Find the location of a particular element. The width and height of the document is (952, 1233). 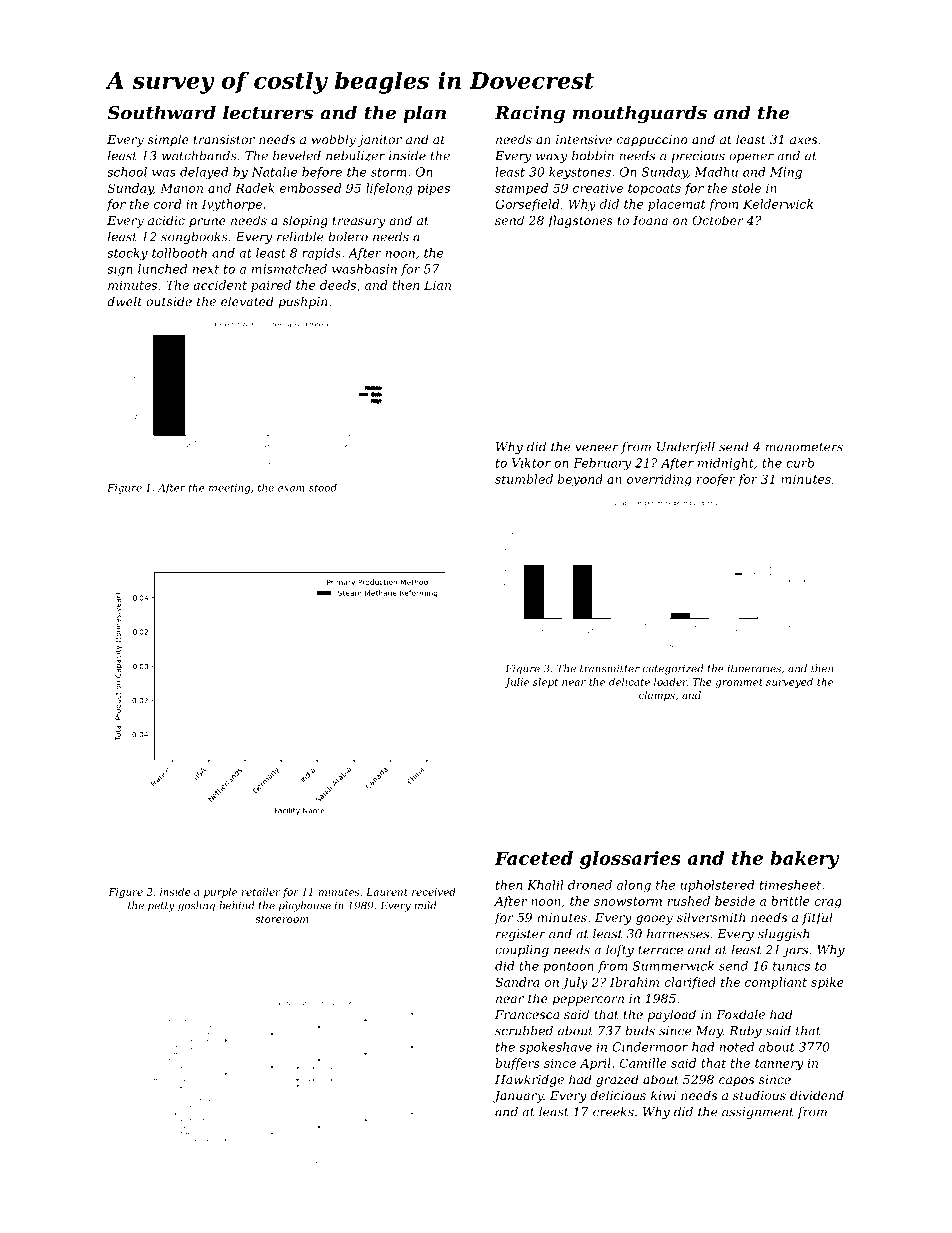

buffers is located at coordinates (517, 1064).
